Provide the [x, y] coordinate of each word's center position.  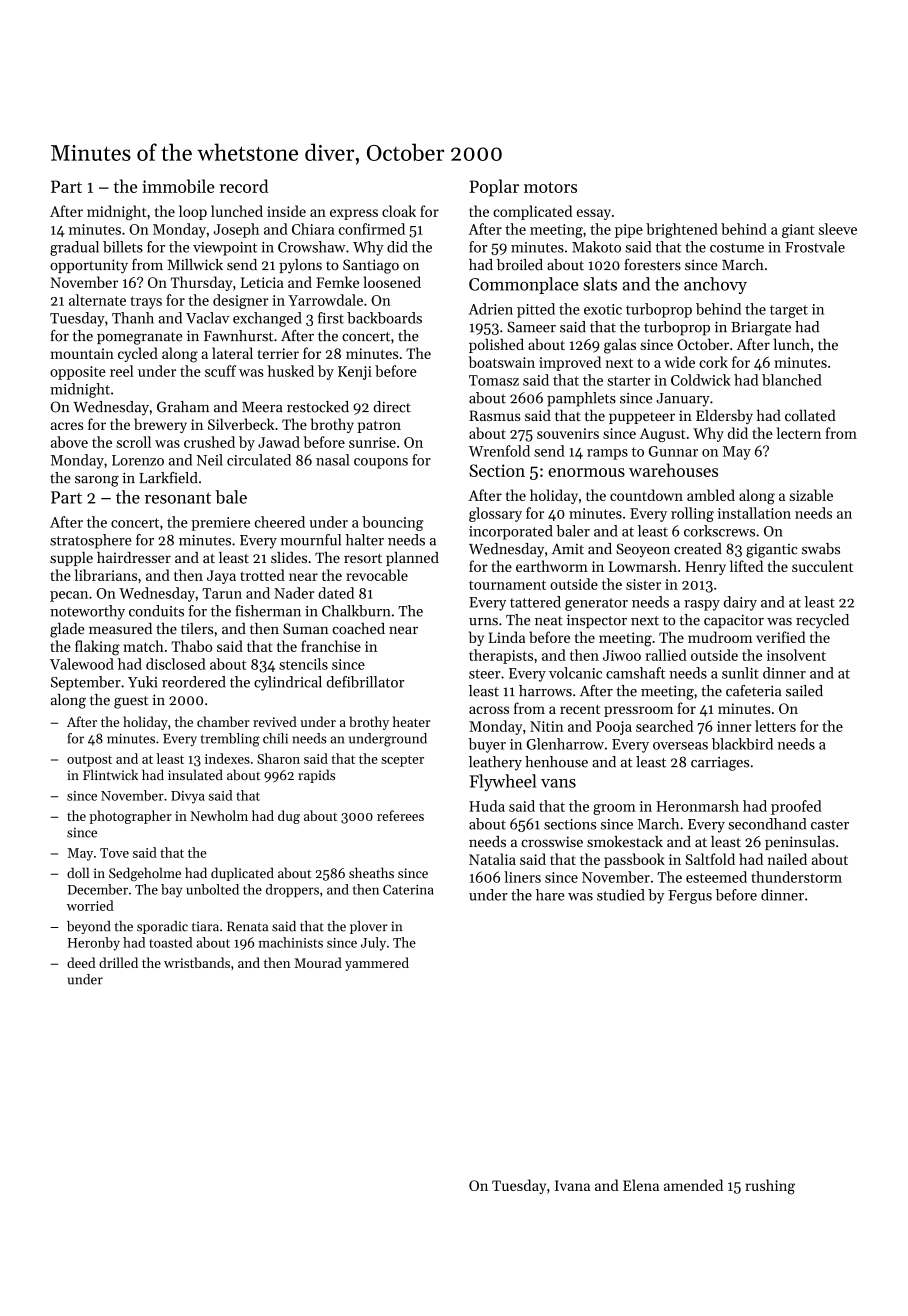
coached [358, 628]
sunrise [372, 442]
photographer [130, 817]
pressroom [638, 711]
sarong [97, 481]
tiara [205, 926]
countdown [646, 495]
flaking [97, 648]
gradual [74, 248]
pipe [629, 231]
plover [369, 927]
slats [600, 284]
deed [81, 962]
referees [400, 815]
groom [614, 809]
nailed [787, 859]
